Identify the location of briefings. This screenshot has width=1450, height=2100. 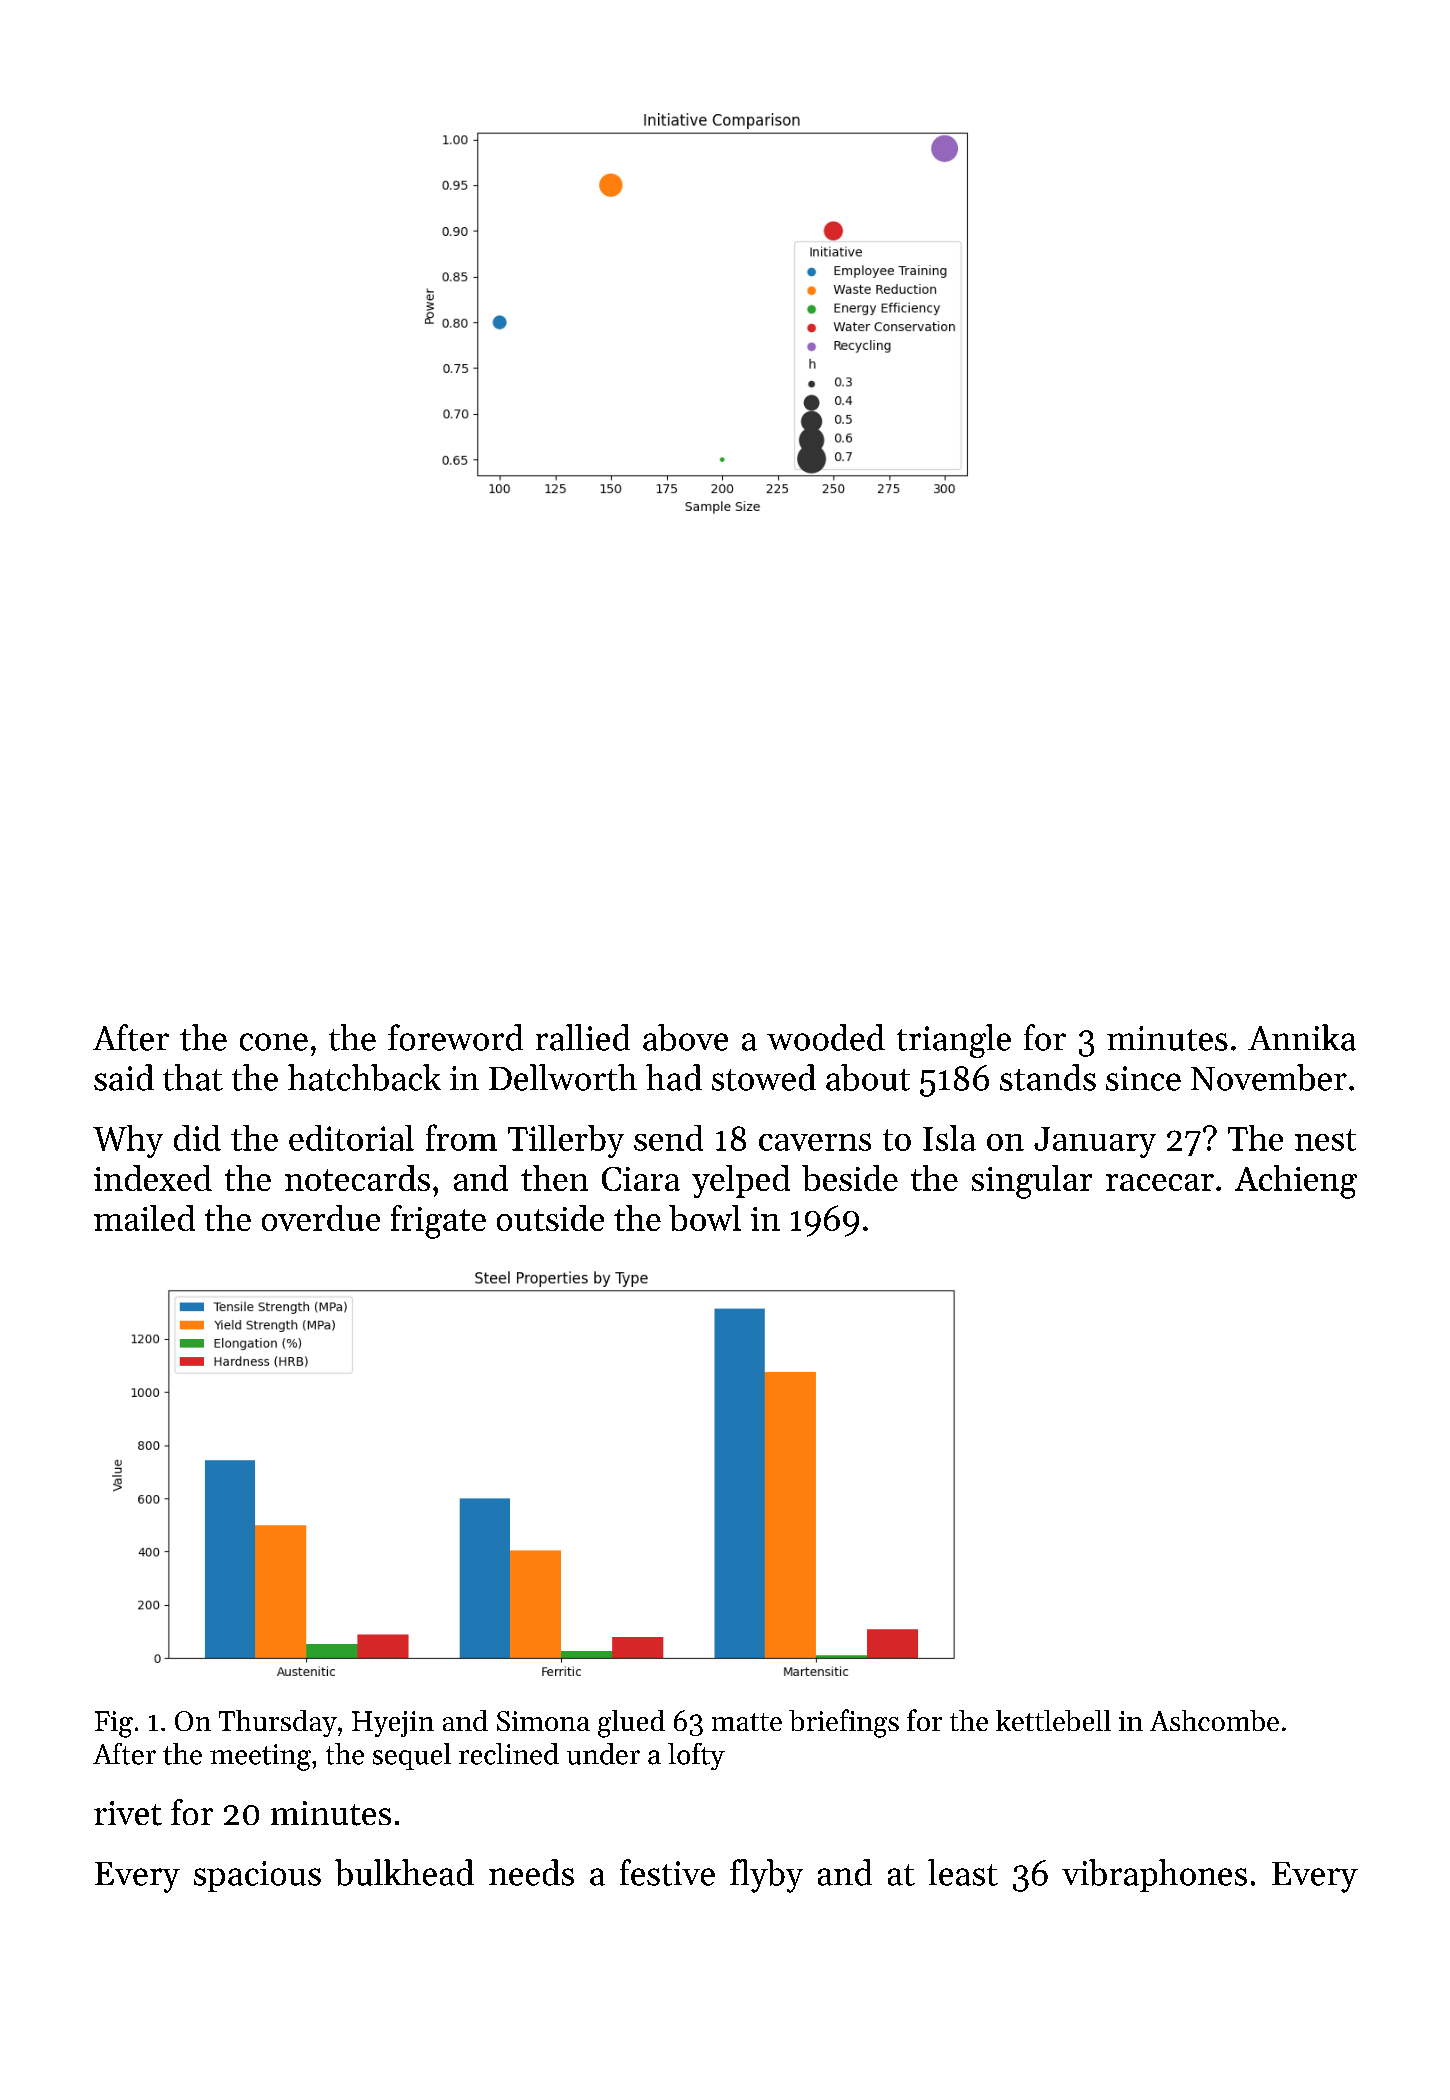
(844, 1723).
